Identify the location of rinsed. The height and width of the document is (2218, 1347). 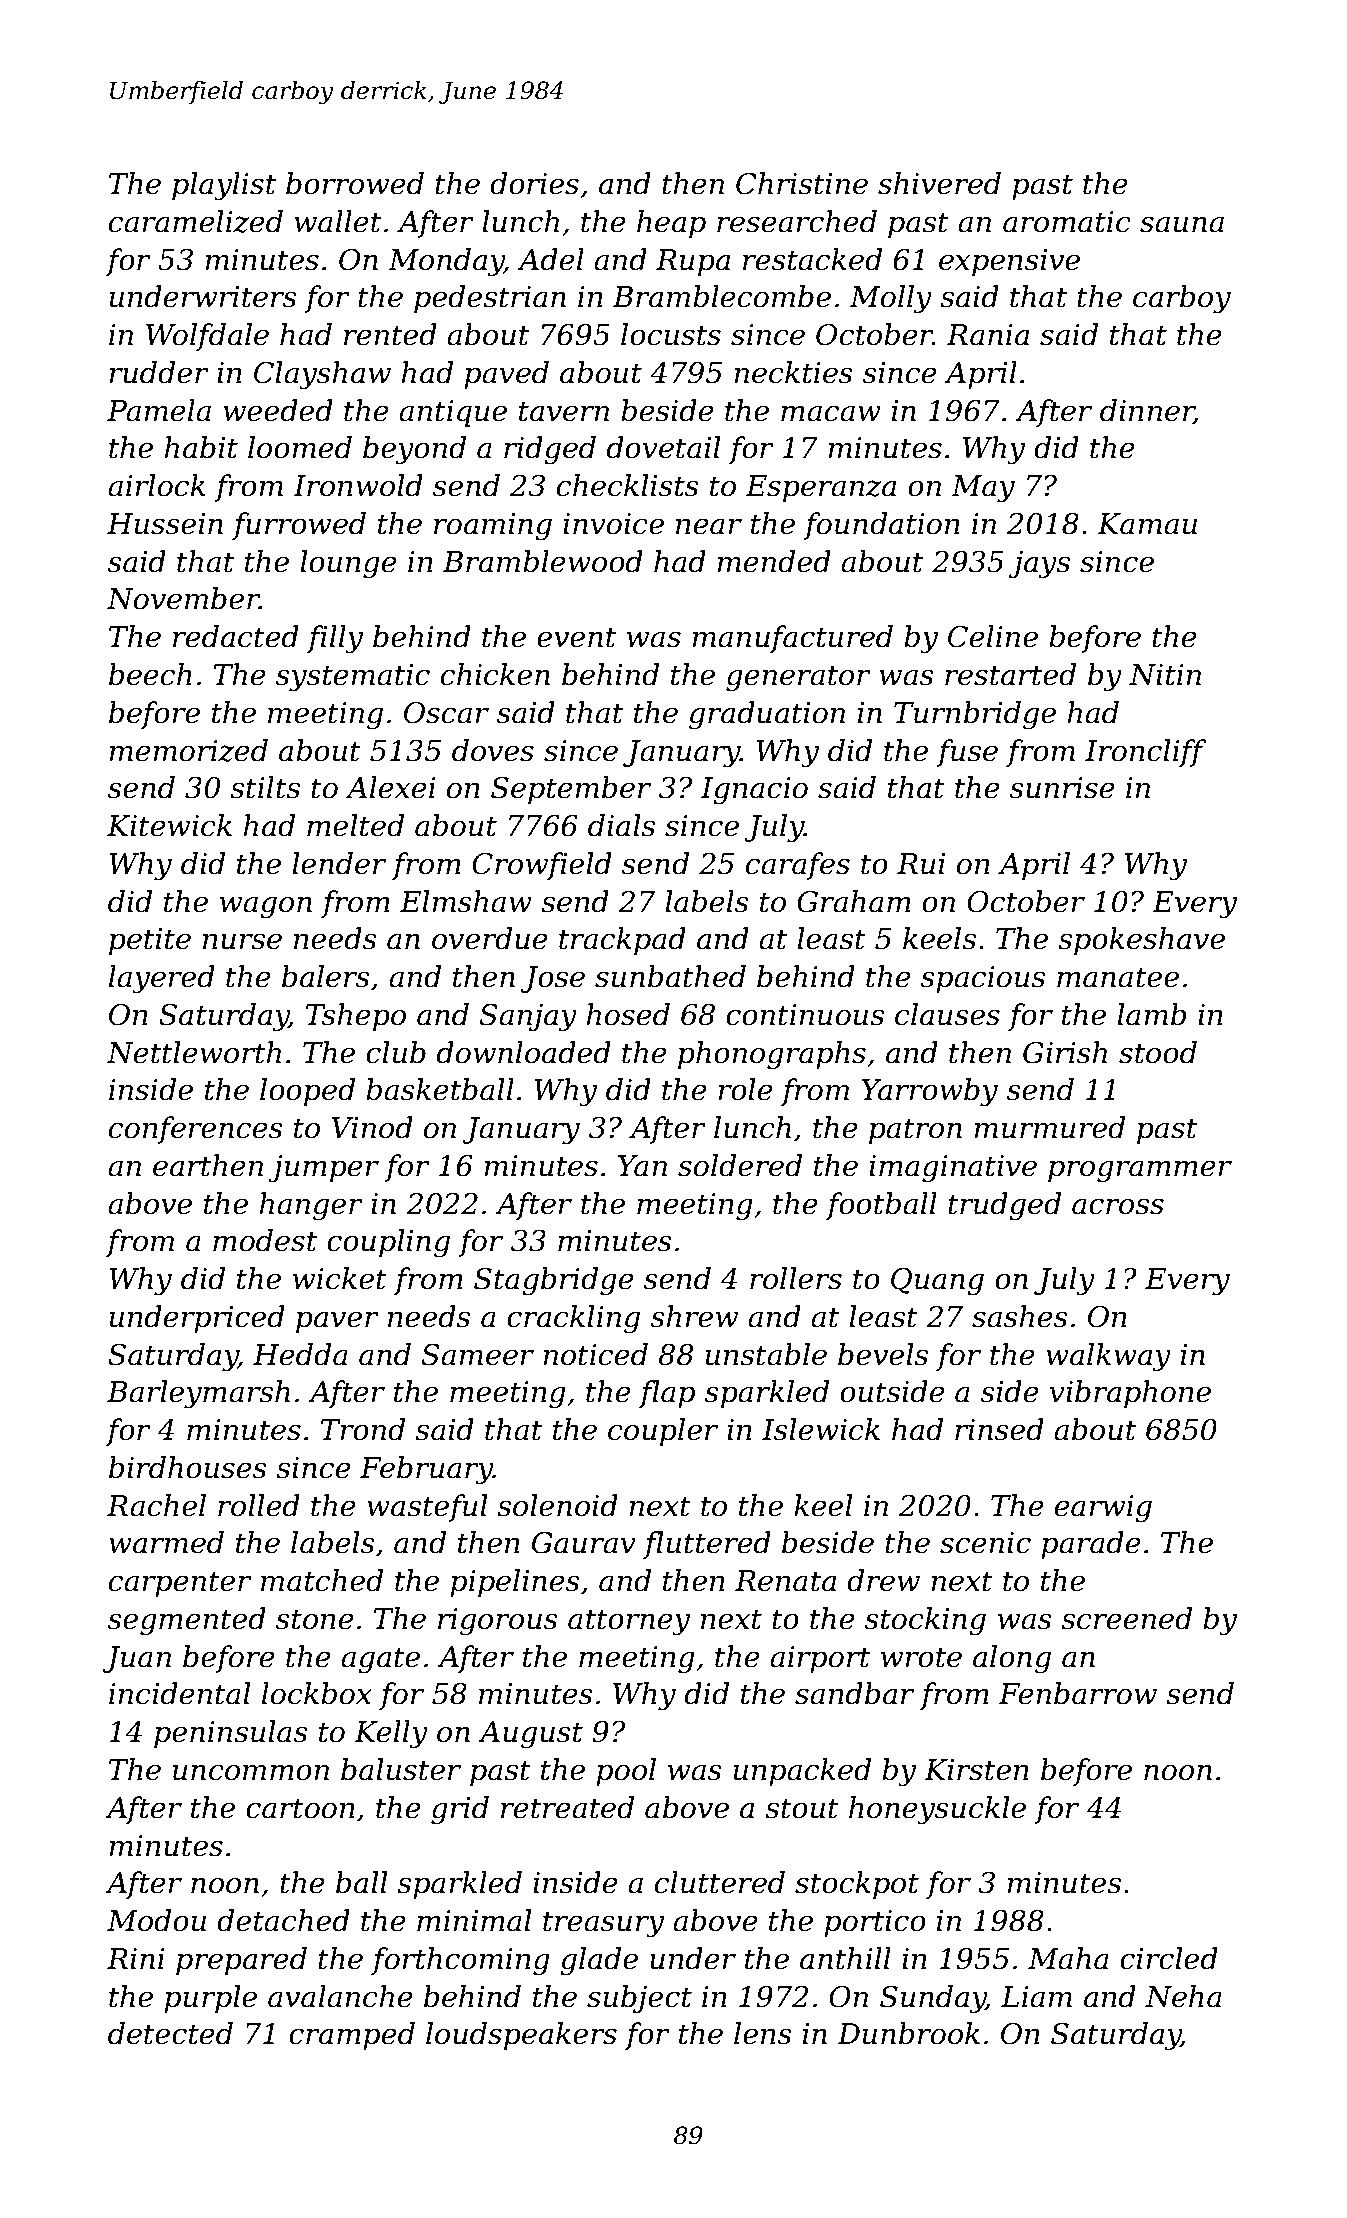
(999, 1429).
